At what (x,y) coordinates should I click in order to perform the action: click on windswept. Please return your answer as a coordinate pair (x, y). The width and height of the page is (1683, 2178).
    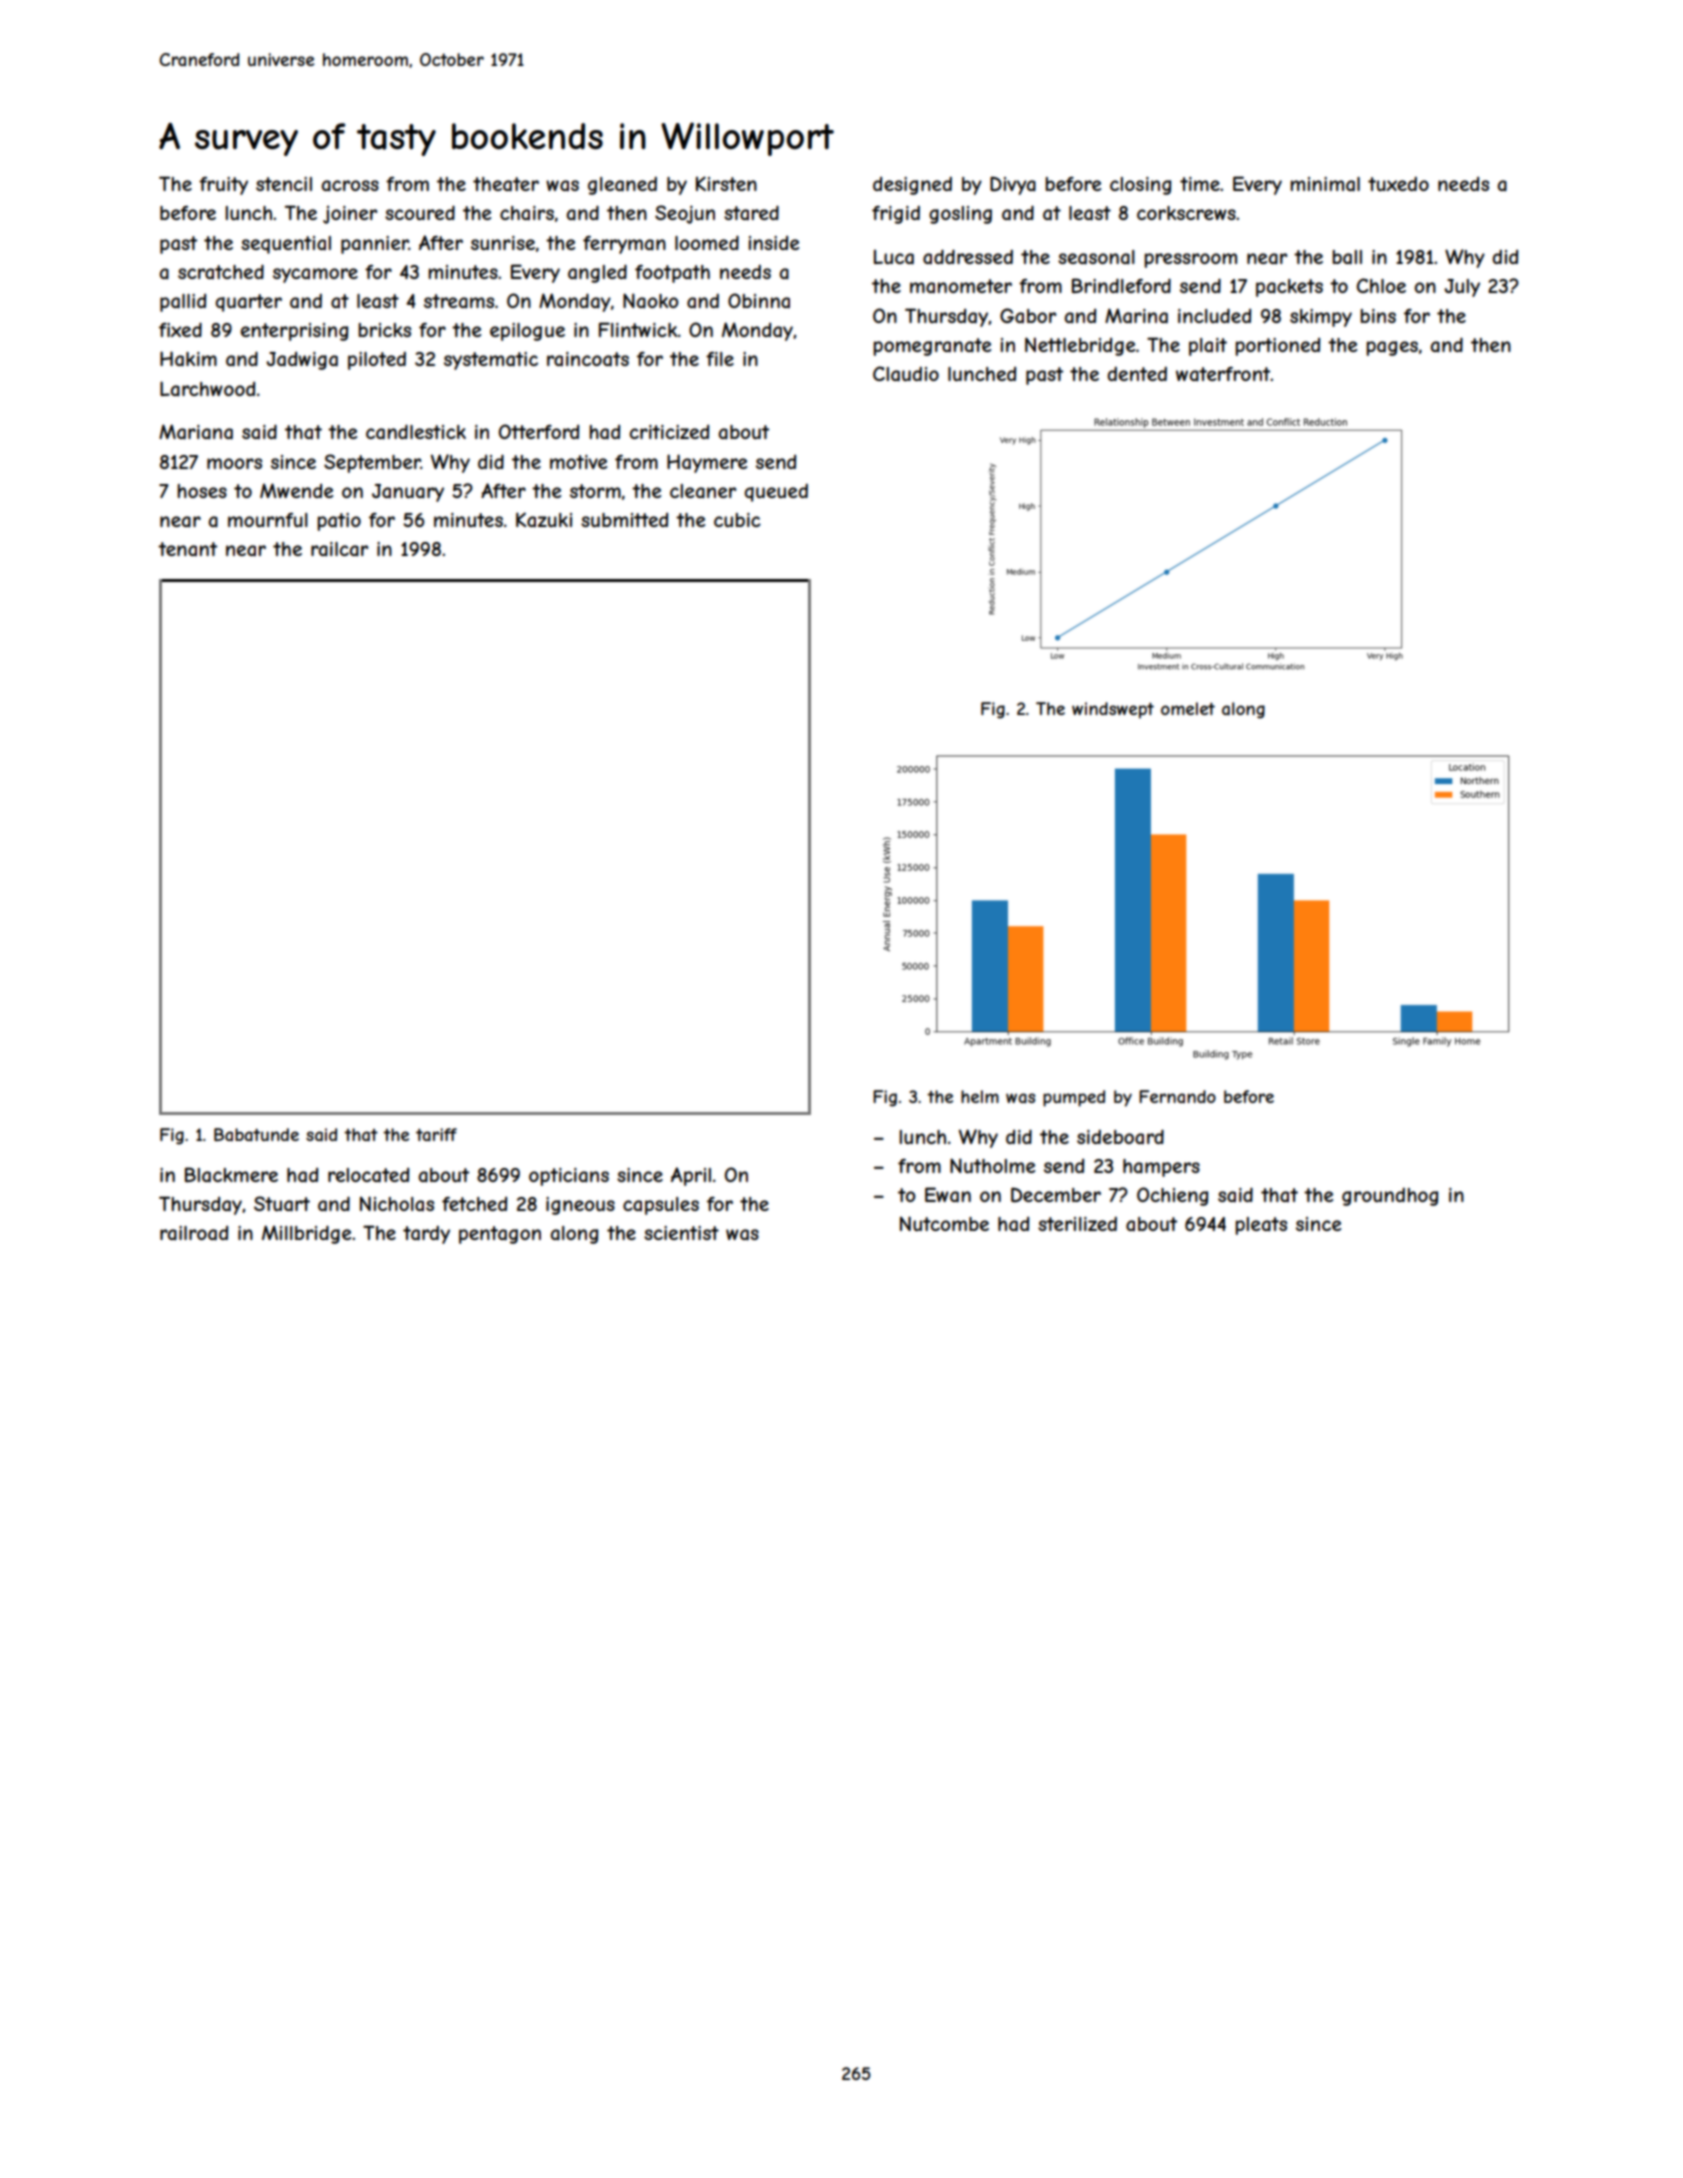
    Looking at the image, I should click on (1113, 710).
